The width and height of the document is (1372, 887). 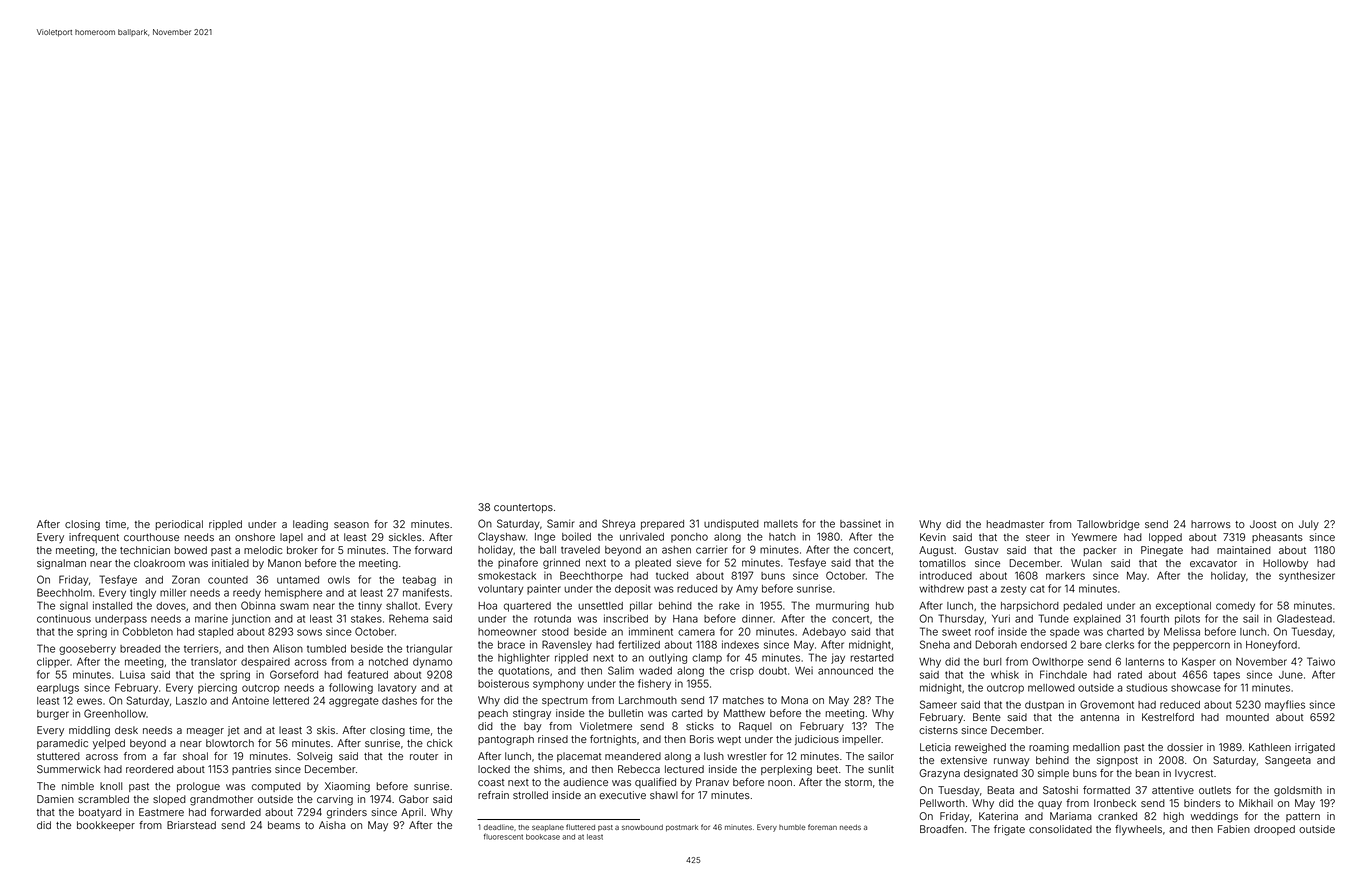 I want to click on withdrew, so click(x=941, y=589).
